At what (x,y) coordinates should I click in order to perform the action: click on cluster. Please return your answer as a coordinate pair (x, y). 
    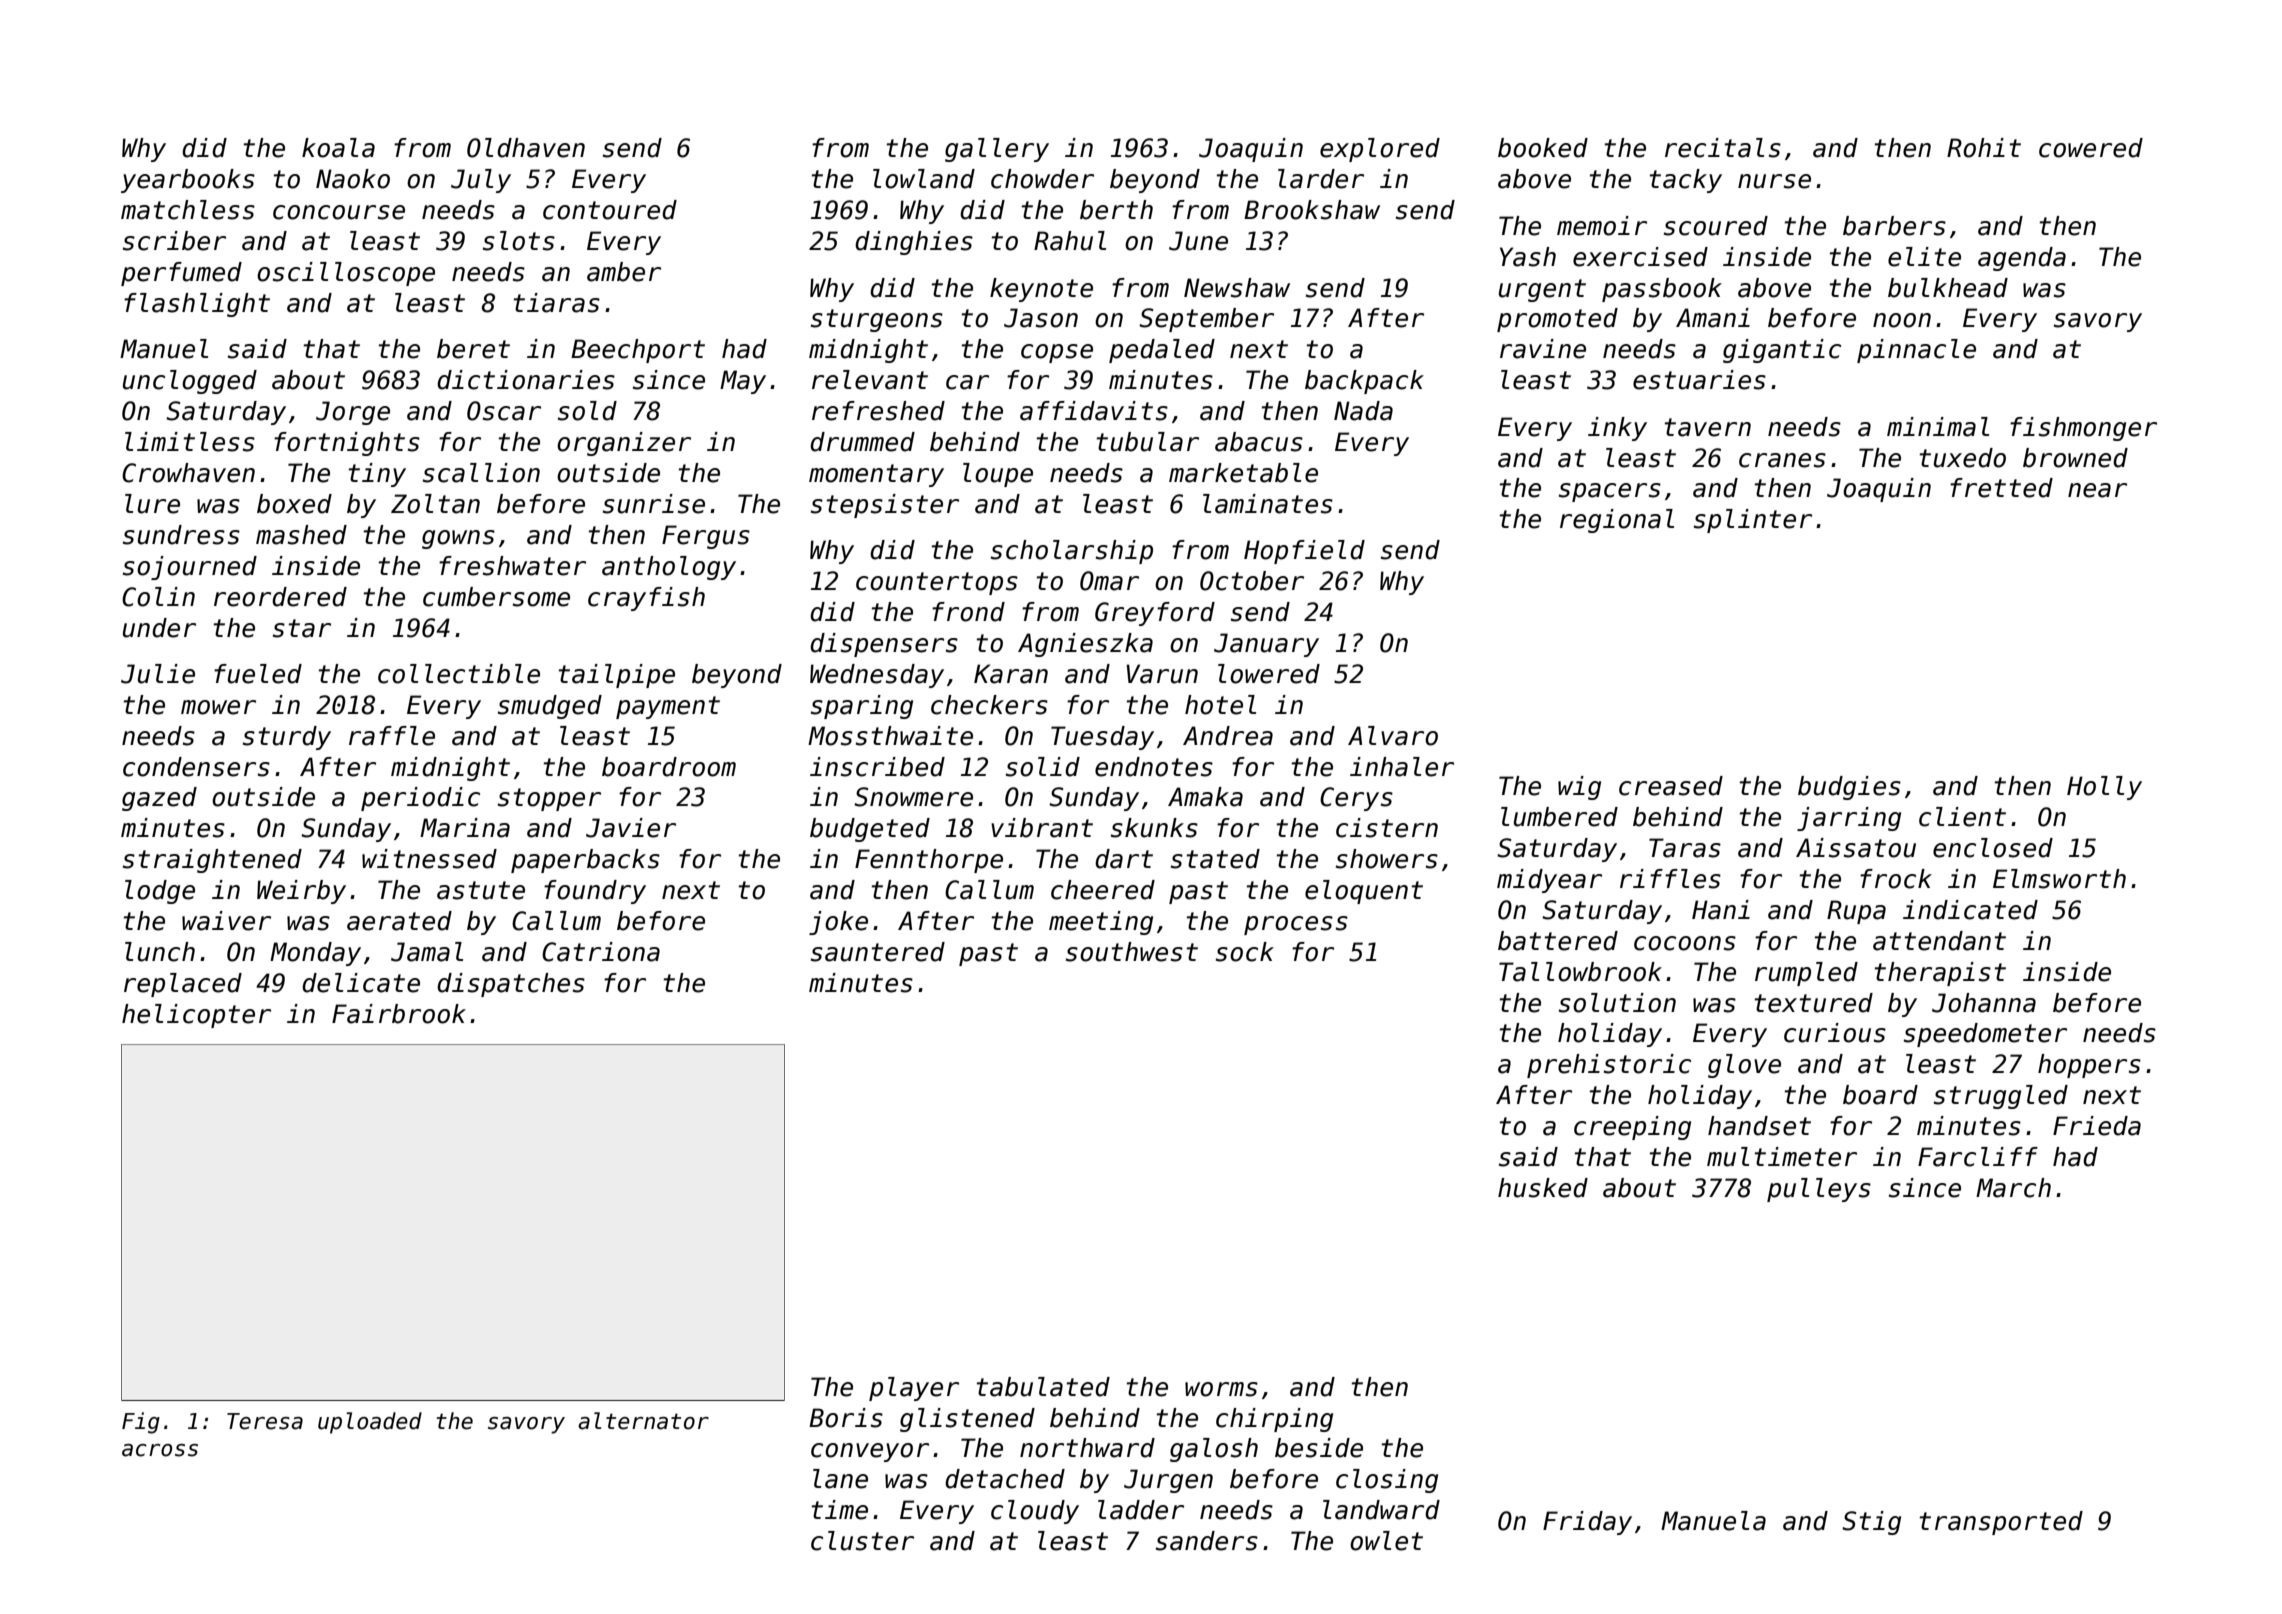
    Looking at the image, I should click on (862, 1541).
